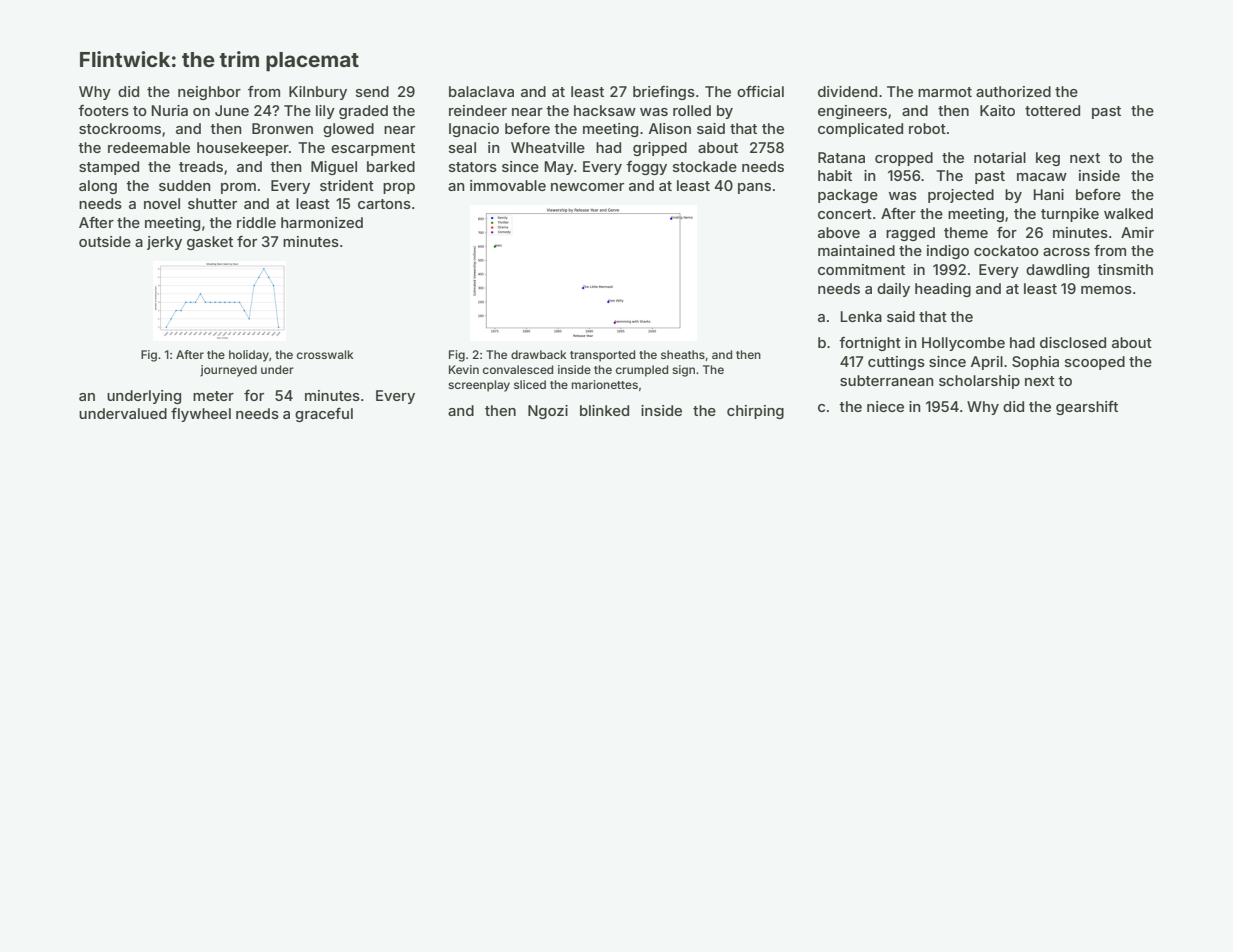  Describe the element at coordinates (1137, 232) in the document. I see `Amir` at that location.
